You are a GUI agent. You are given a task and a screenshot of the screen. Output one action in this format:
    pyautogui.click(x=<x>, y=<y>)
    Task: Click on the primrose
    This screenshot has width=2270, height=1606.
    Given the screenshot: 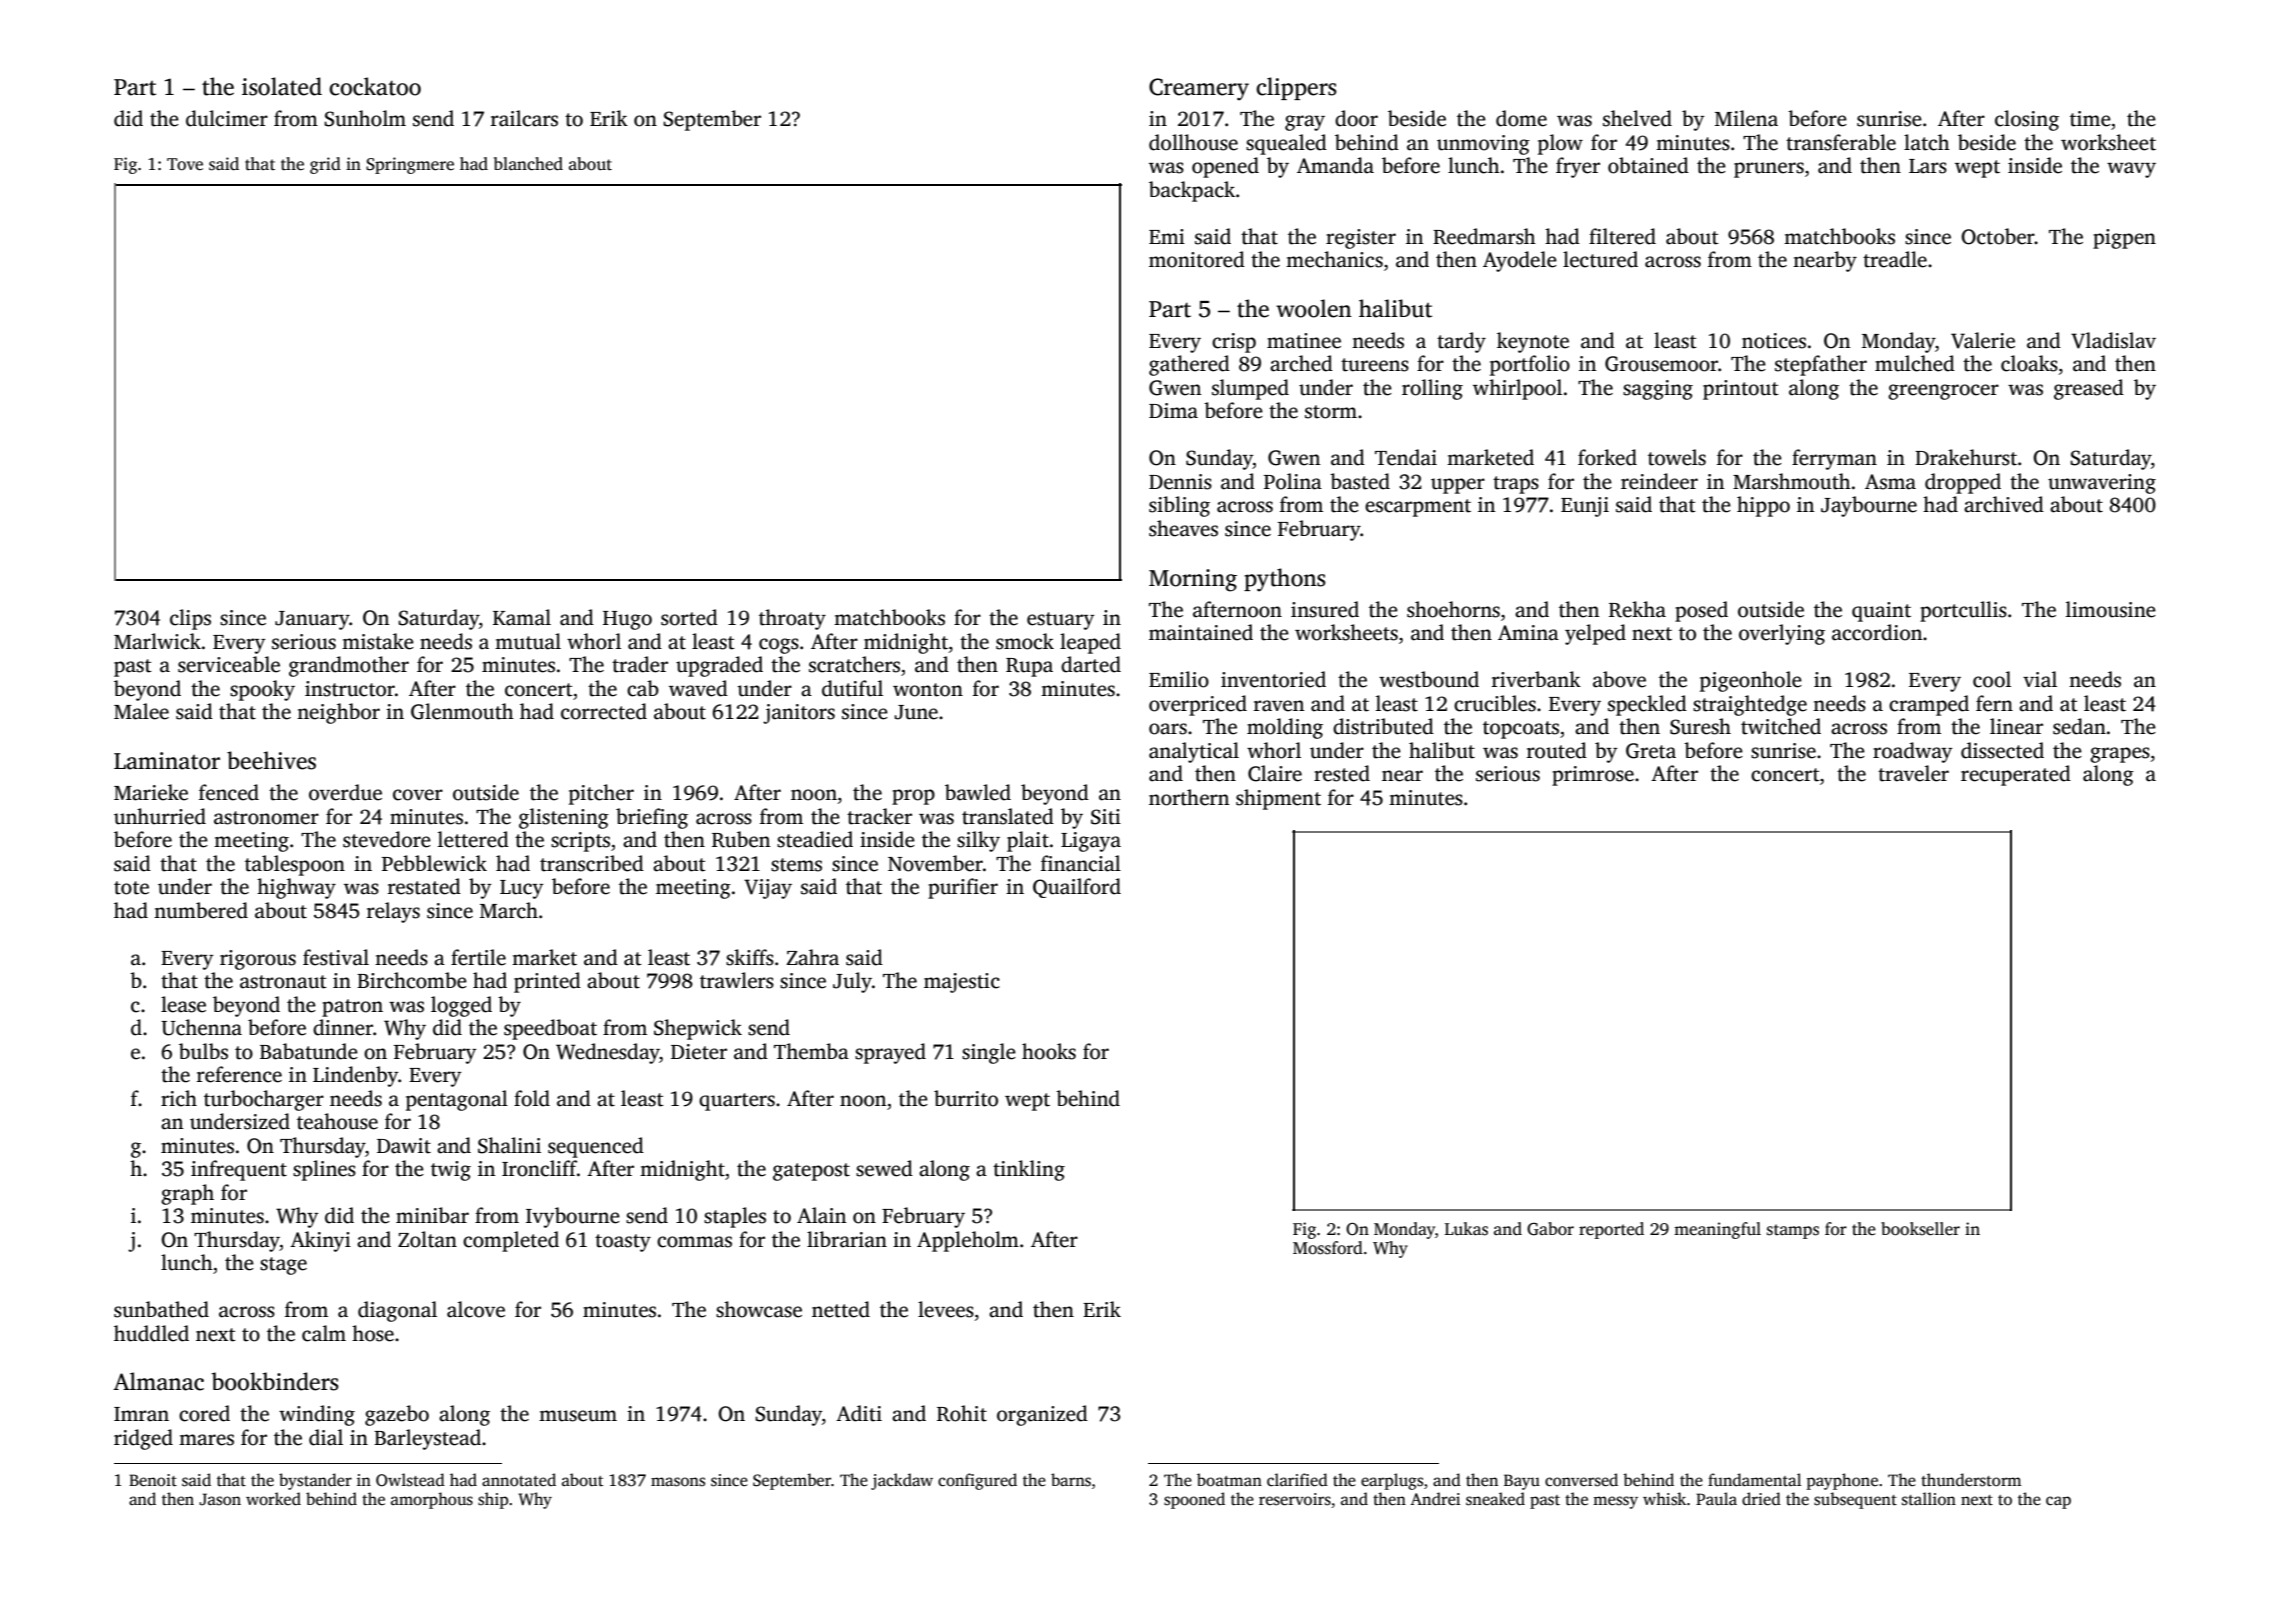 What is the action you would take?
    pyautogui.click(x=1593, y=776)
